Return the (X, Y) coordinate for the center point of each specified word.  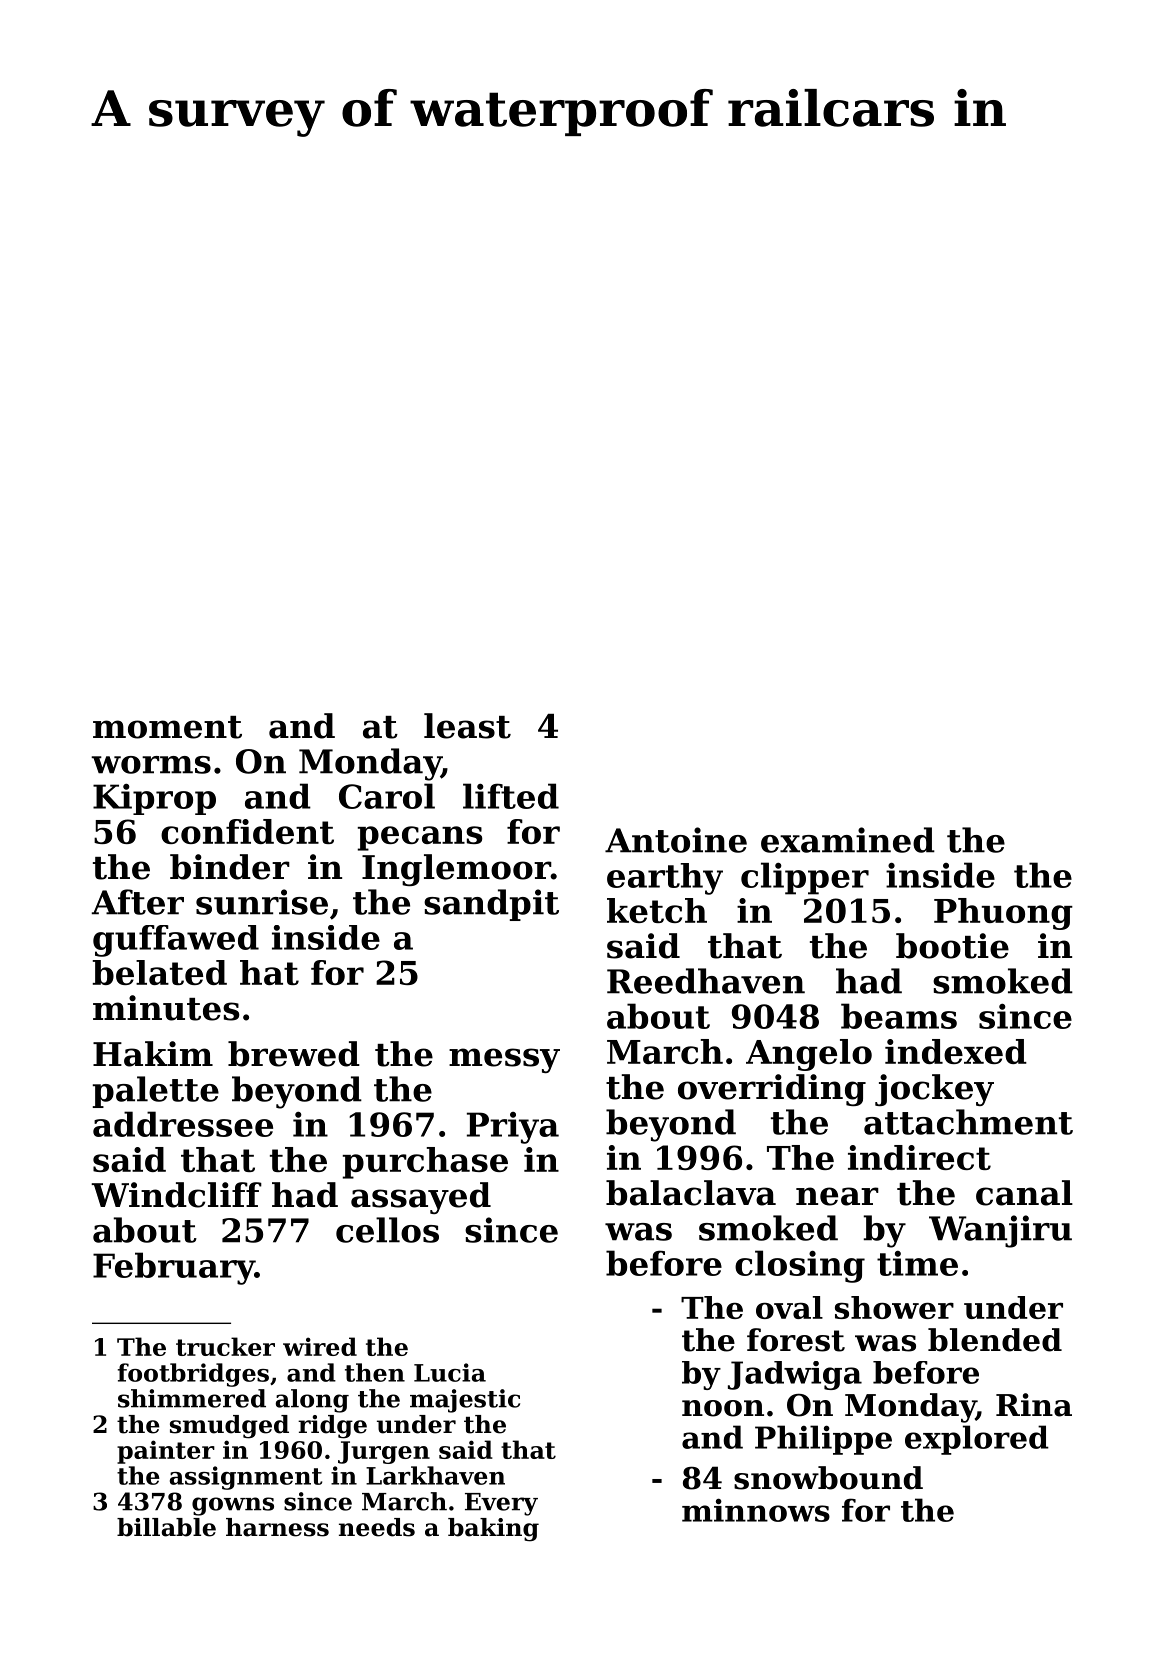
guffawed (176, 941)
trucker (225, 1346)
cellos (387, 1230)
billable (166, 1527)
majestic (465, 1401)
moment (167, 727)
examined (848, 840)
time (917, 1263)
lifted (511, 796)
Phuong (1003, 914)
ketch (657, 910)
